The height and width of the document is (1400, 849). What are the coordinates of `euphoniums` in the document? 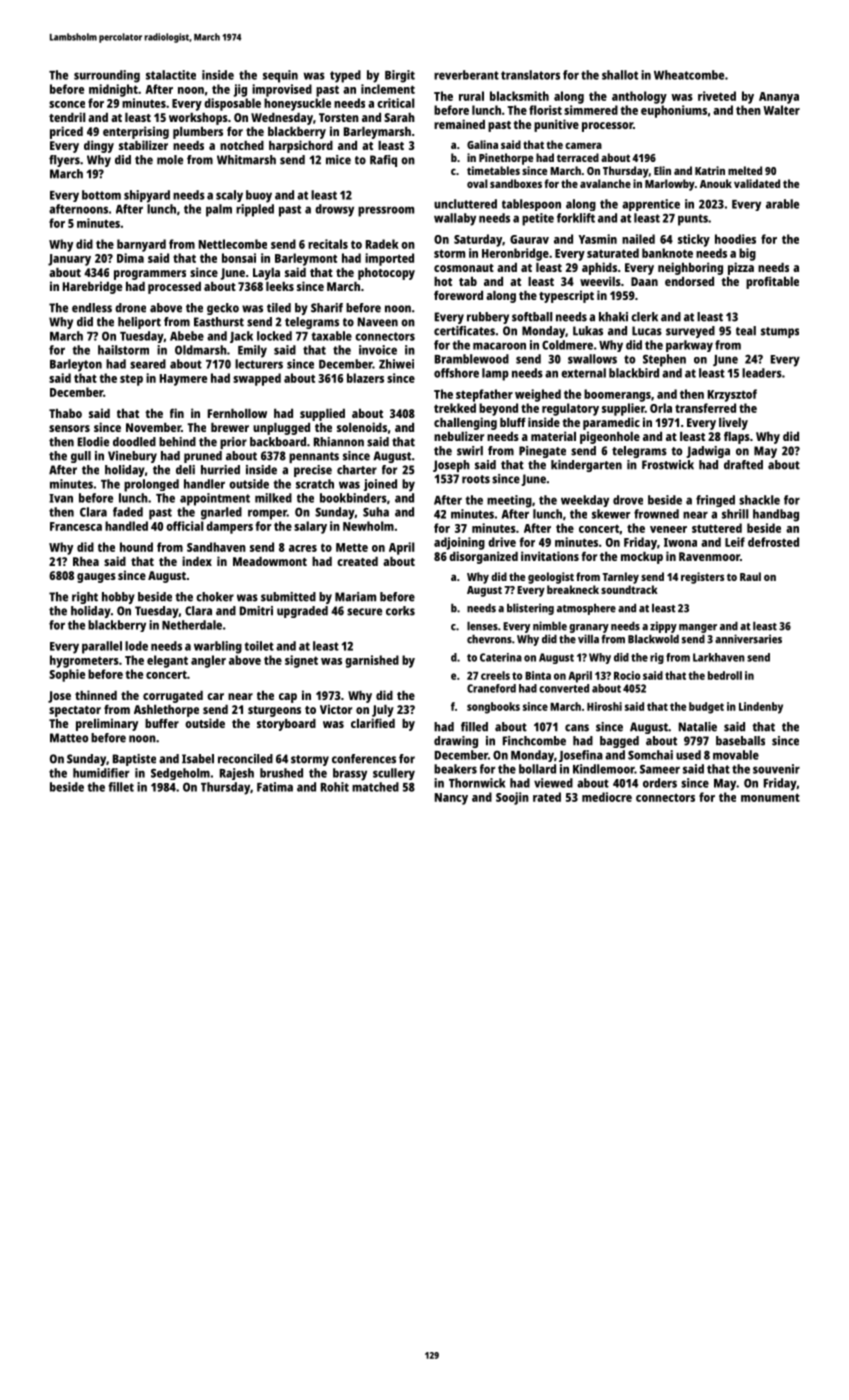 It's located at (674, 111).
